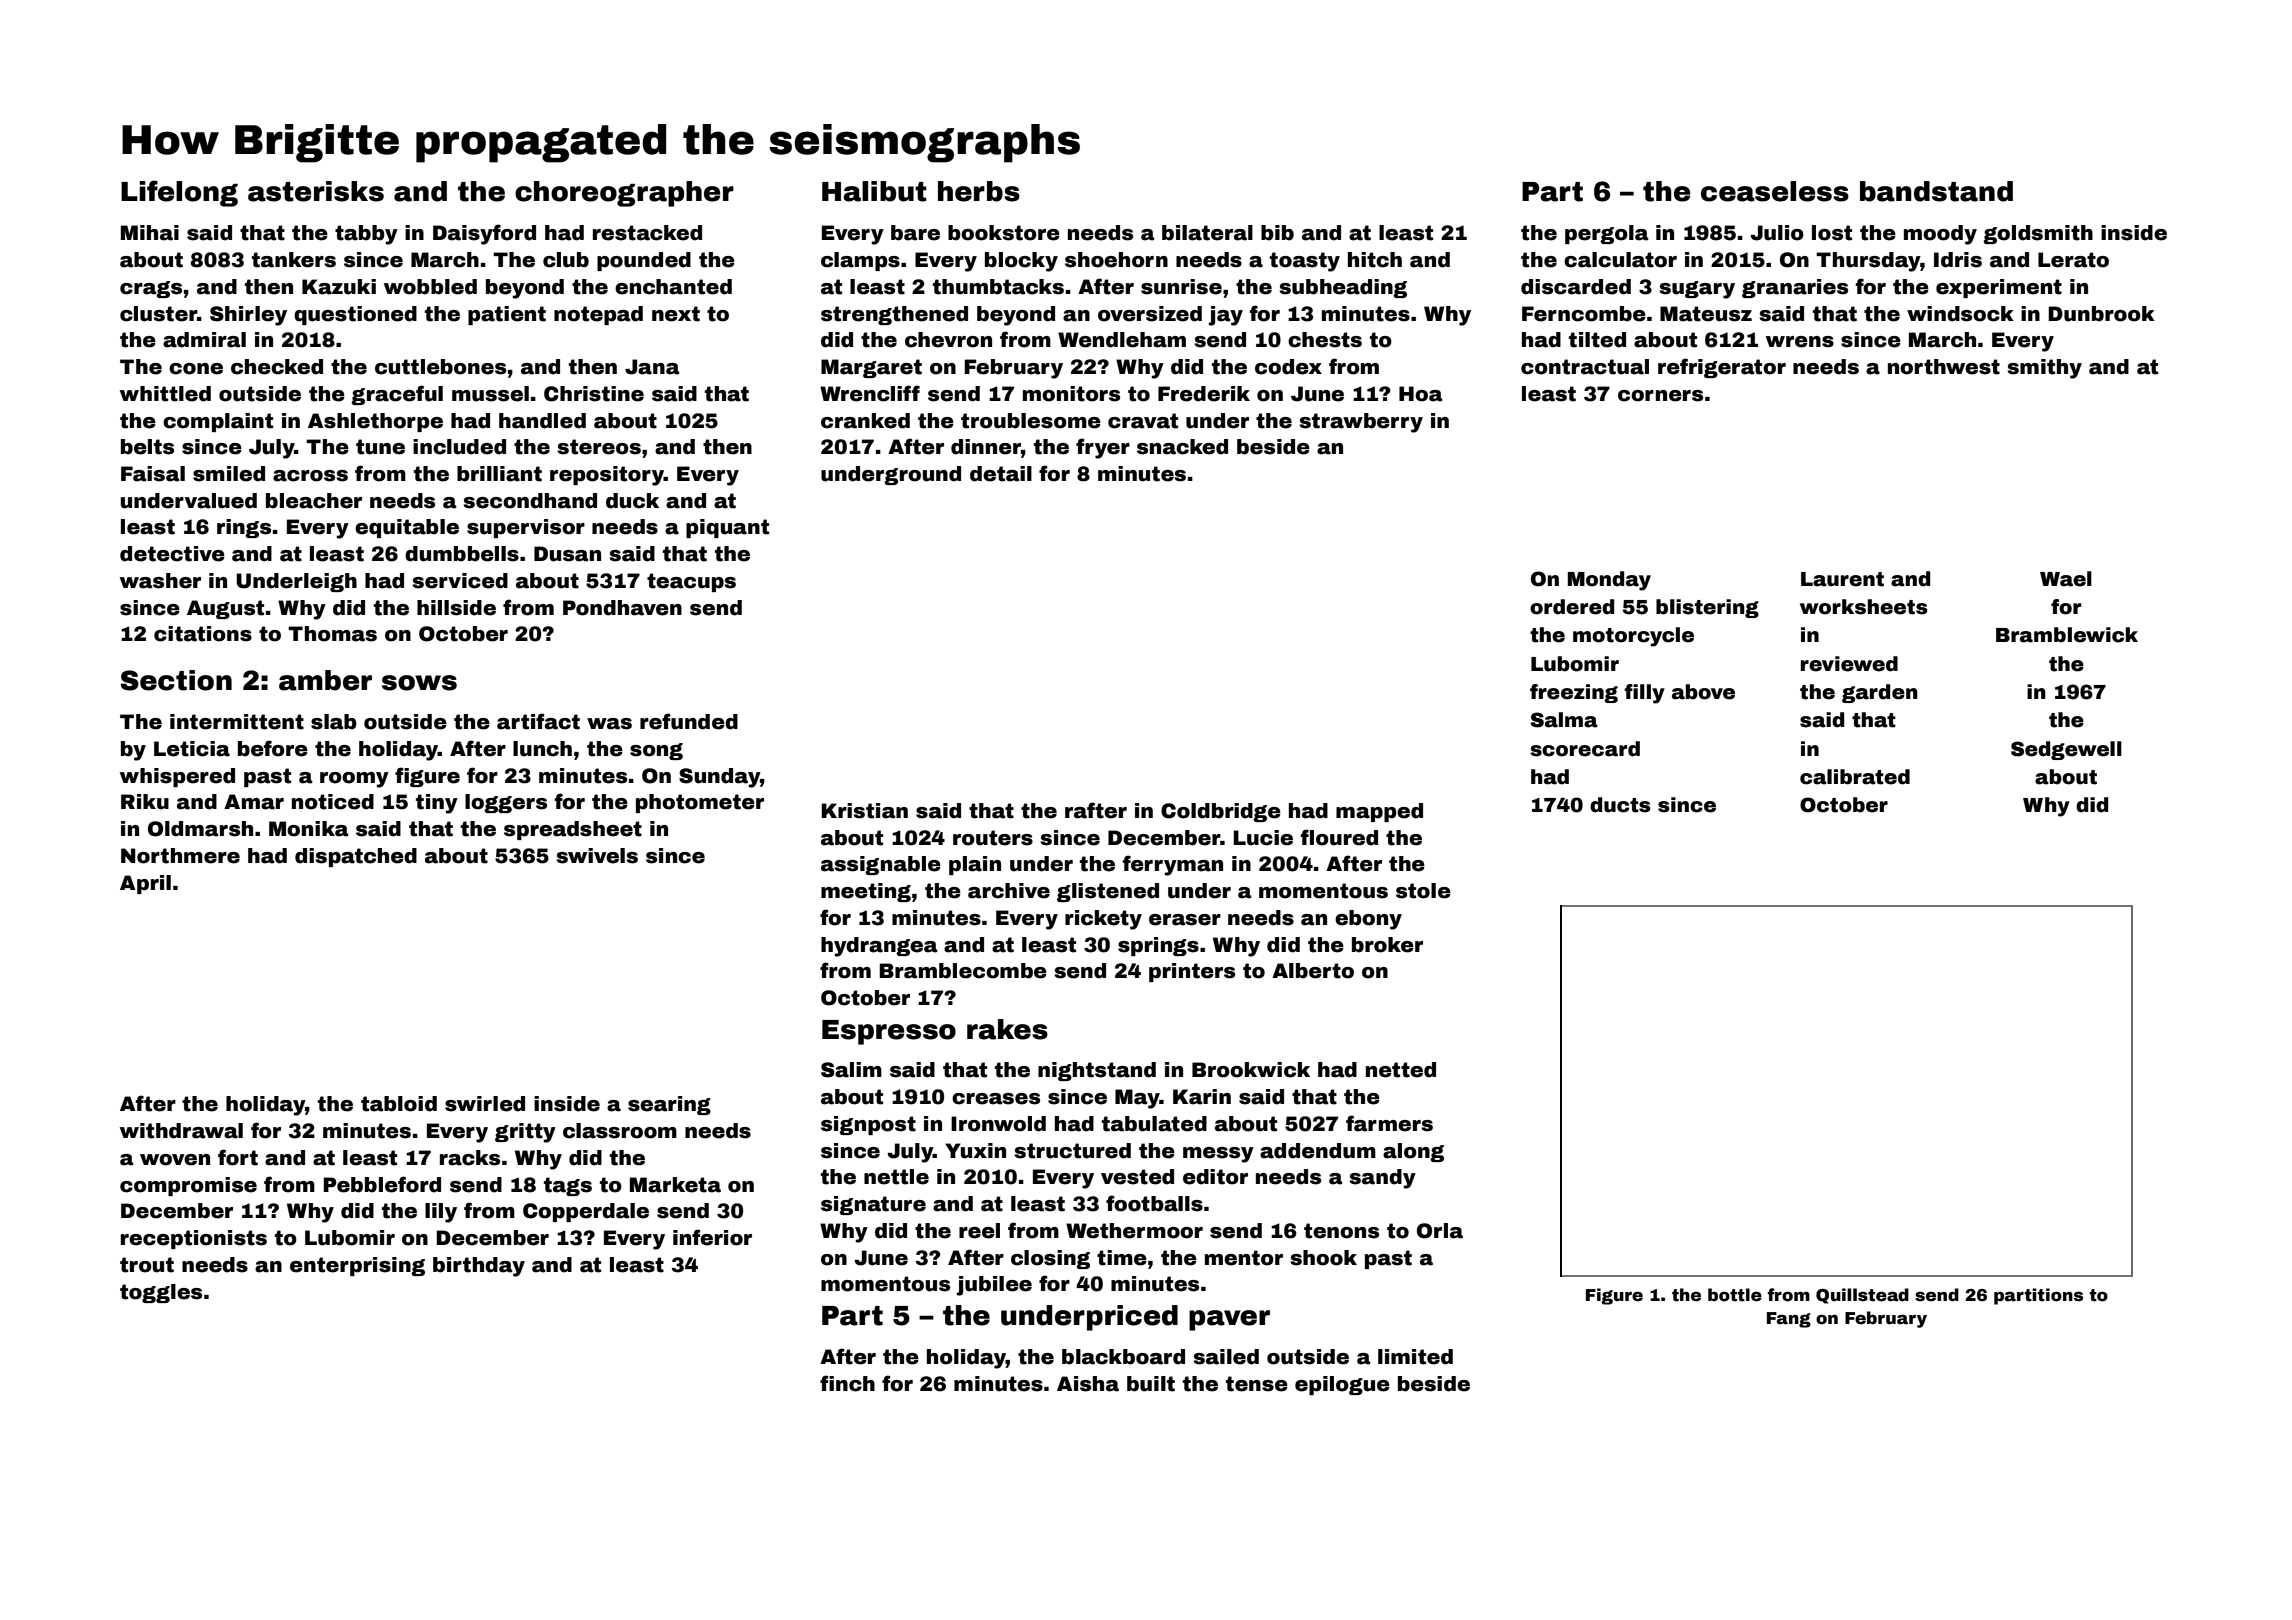  Describe the element at coordinates (1415, 1357) in the document. I see `limited` at that location.
